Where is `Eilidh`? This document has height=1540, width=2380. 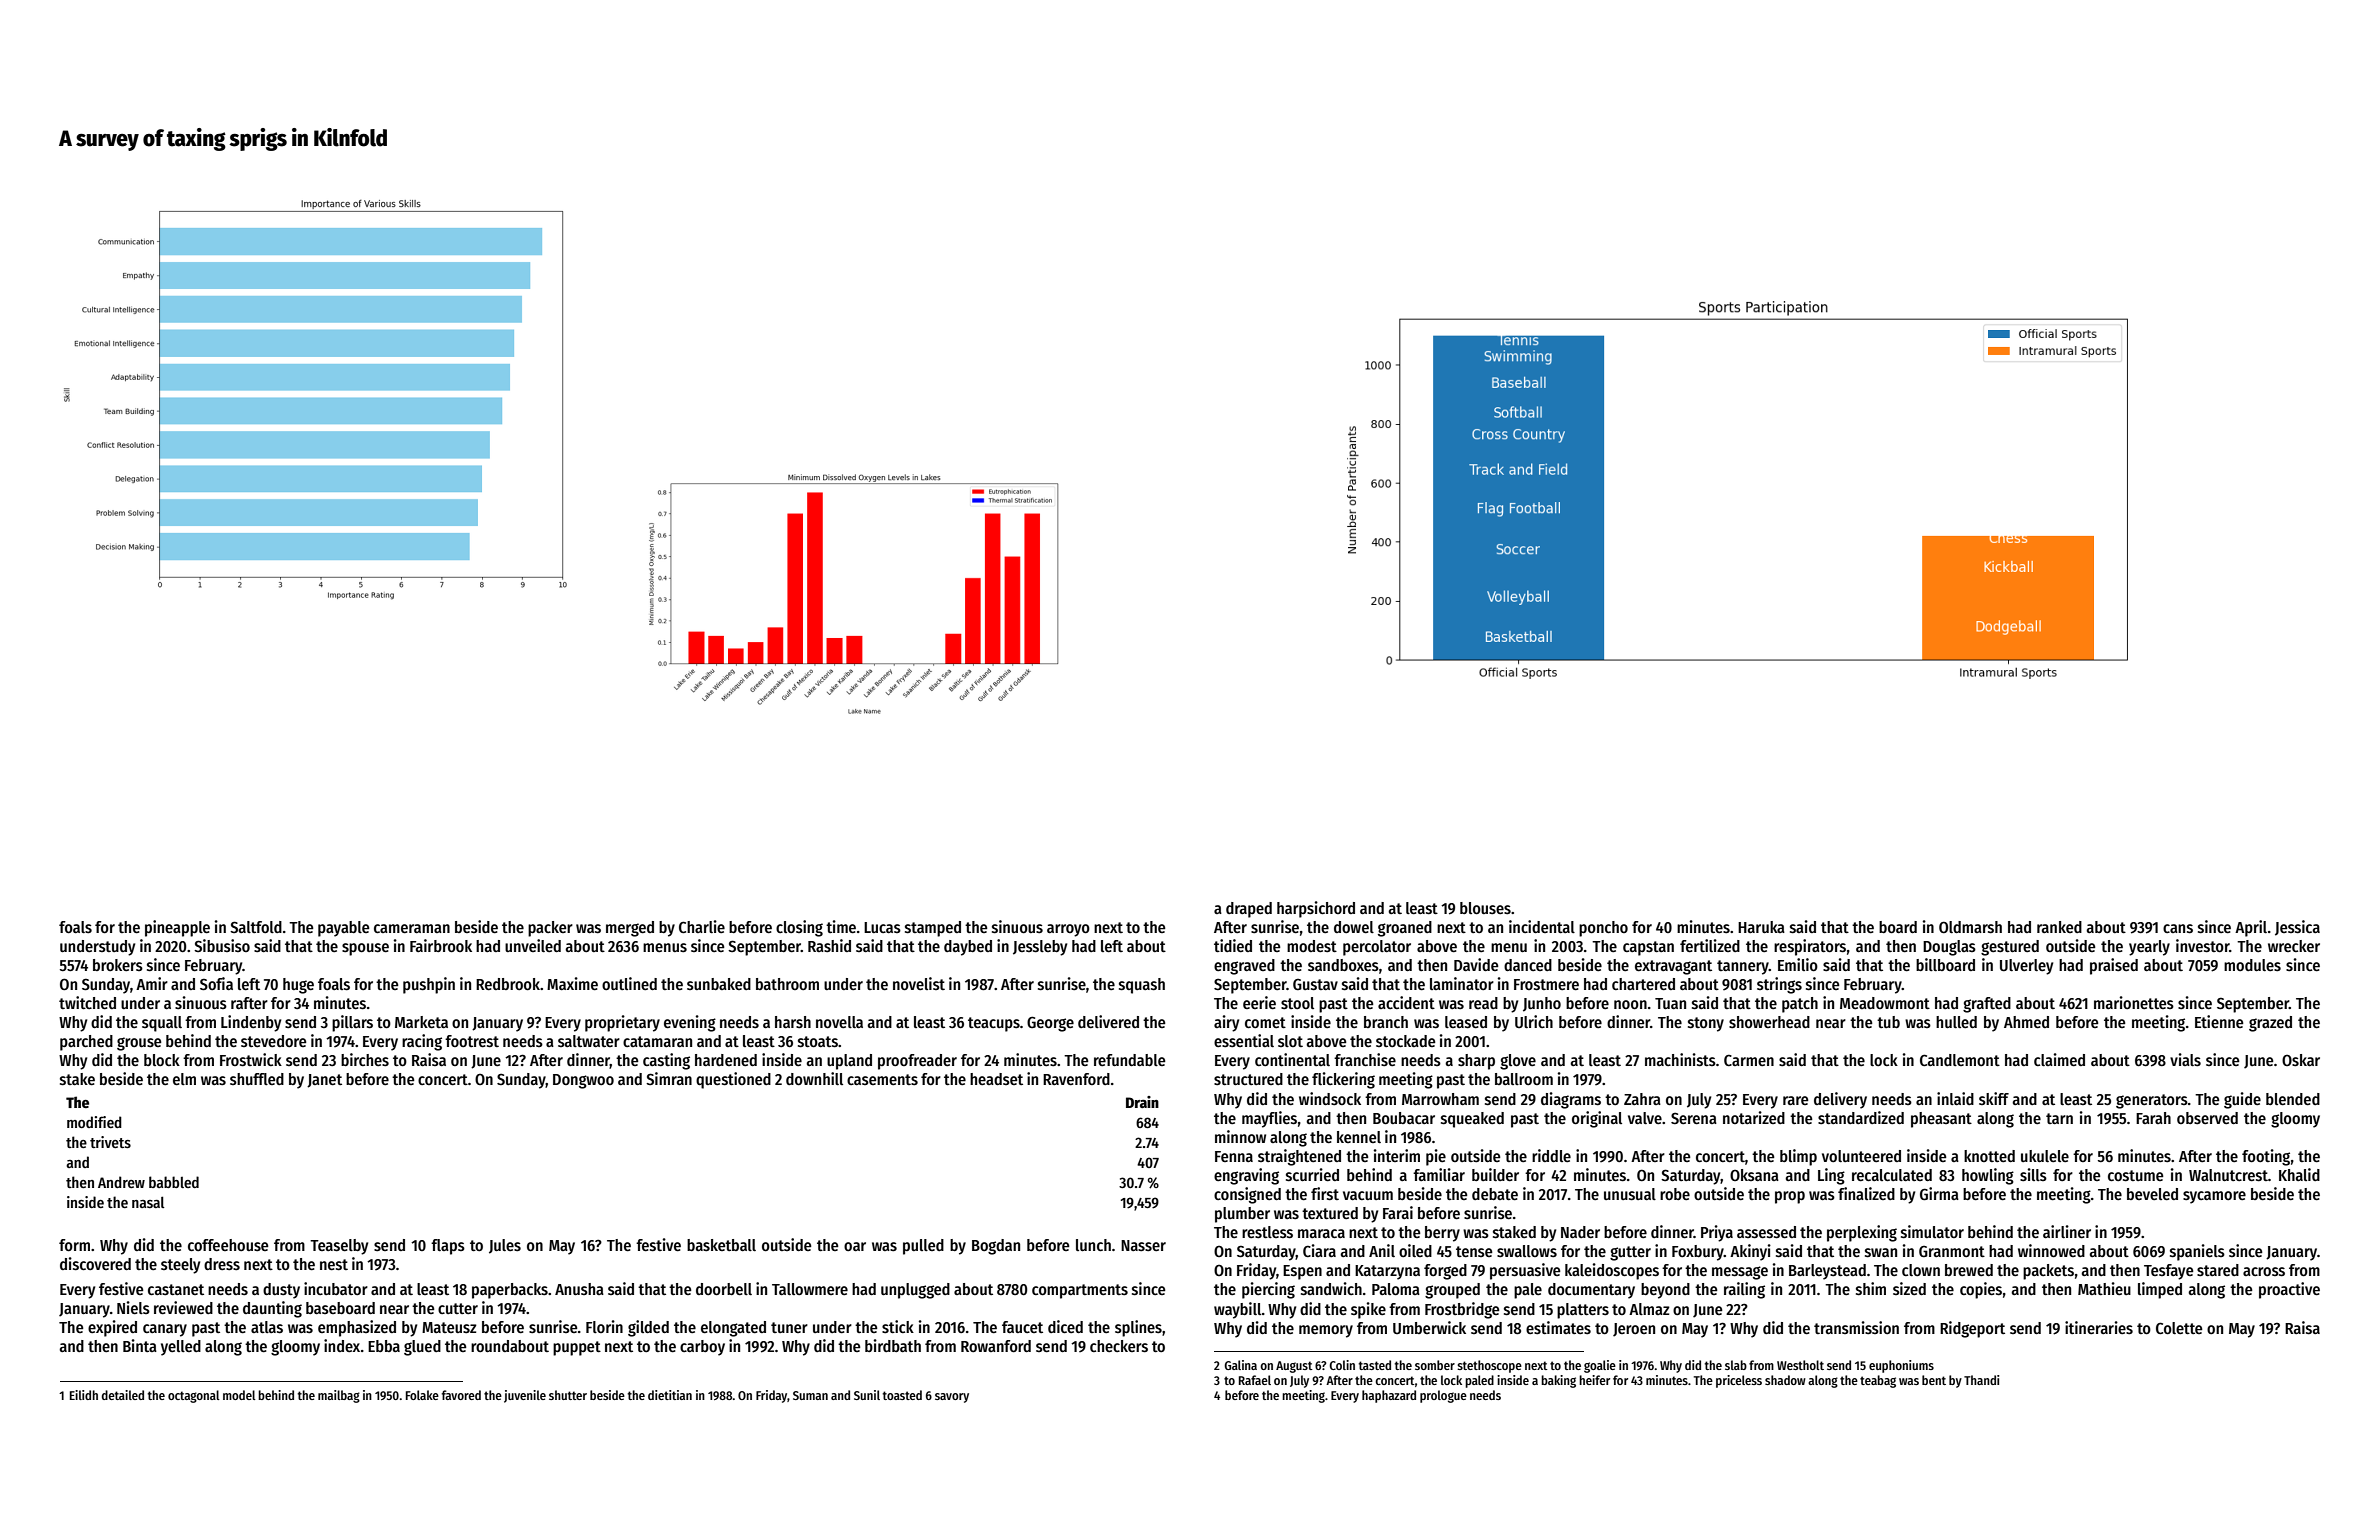 Eilidh is located at coordinates (84, 1395).
